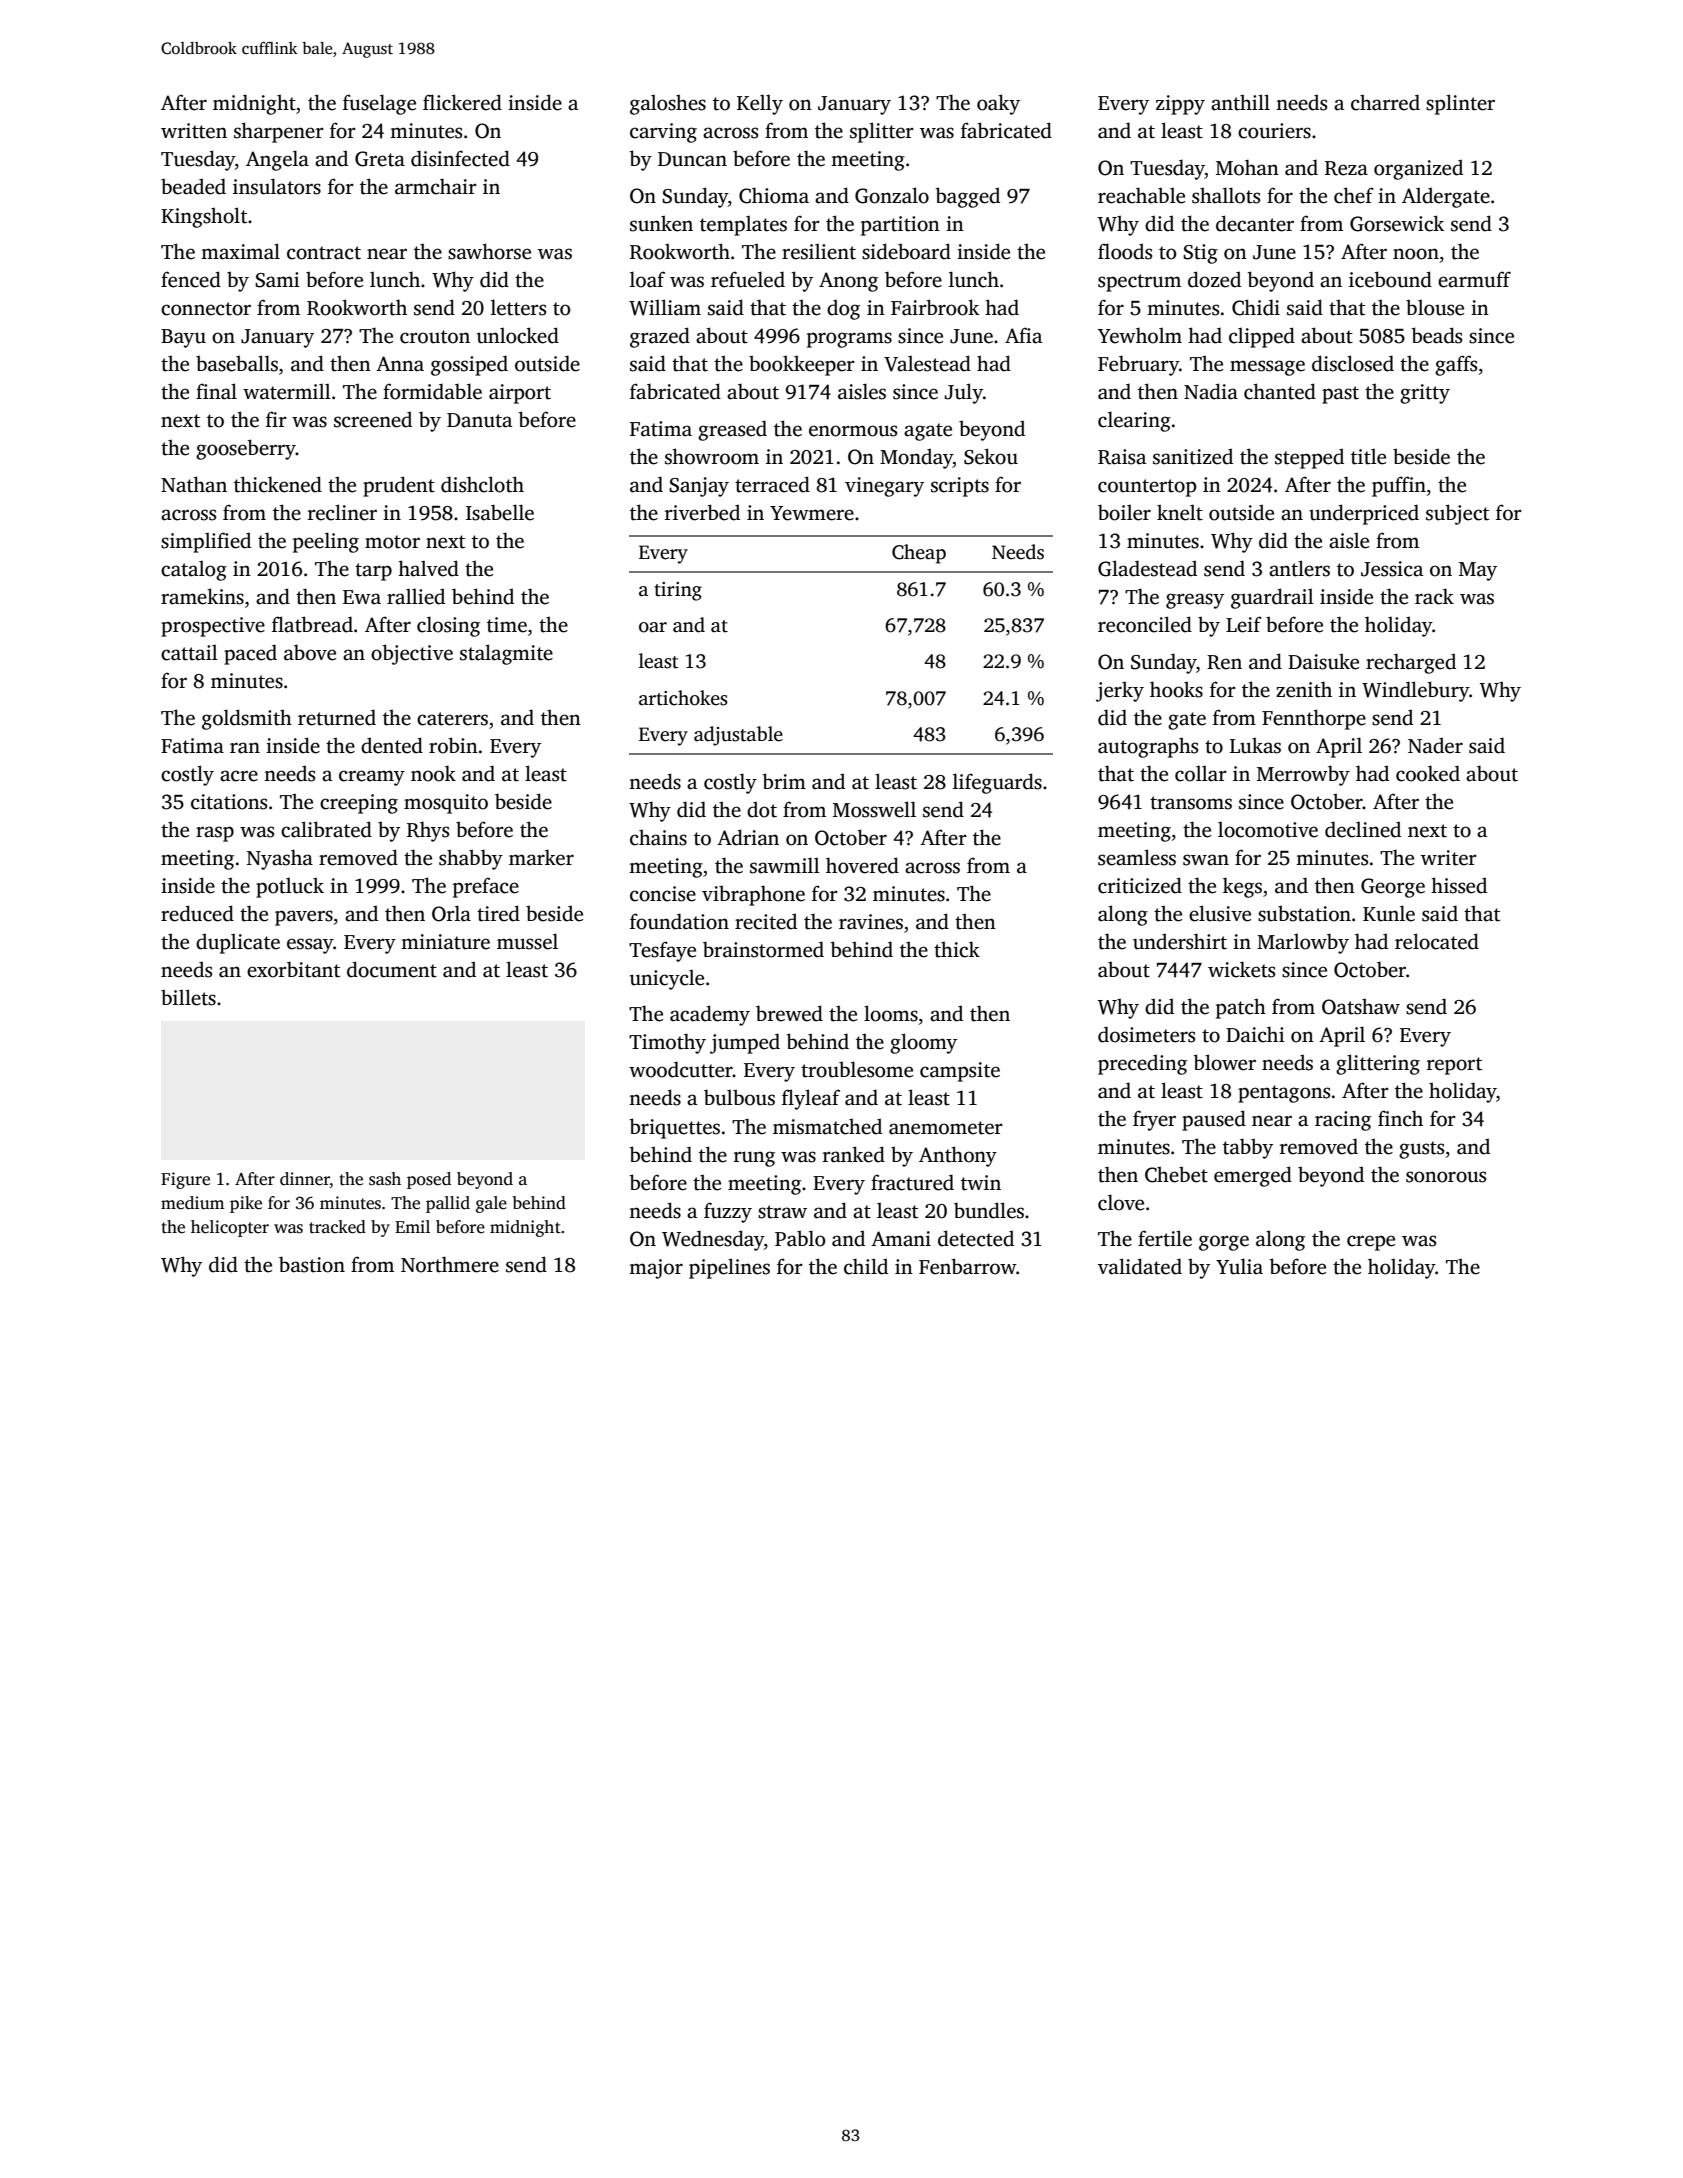  Describe the element at coordinates (462, 102) in the page. I see `flickered` at that location.
